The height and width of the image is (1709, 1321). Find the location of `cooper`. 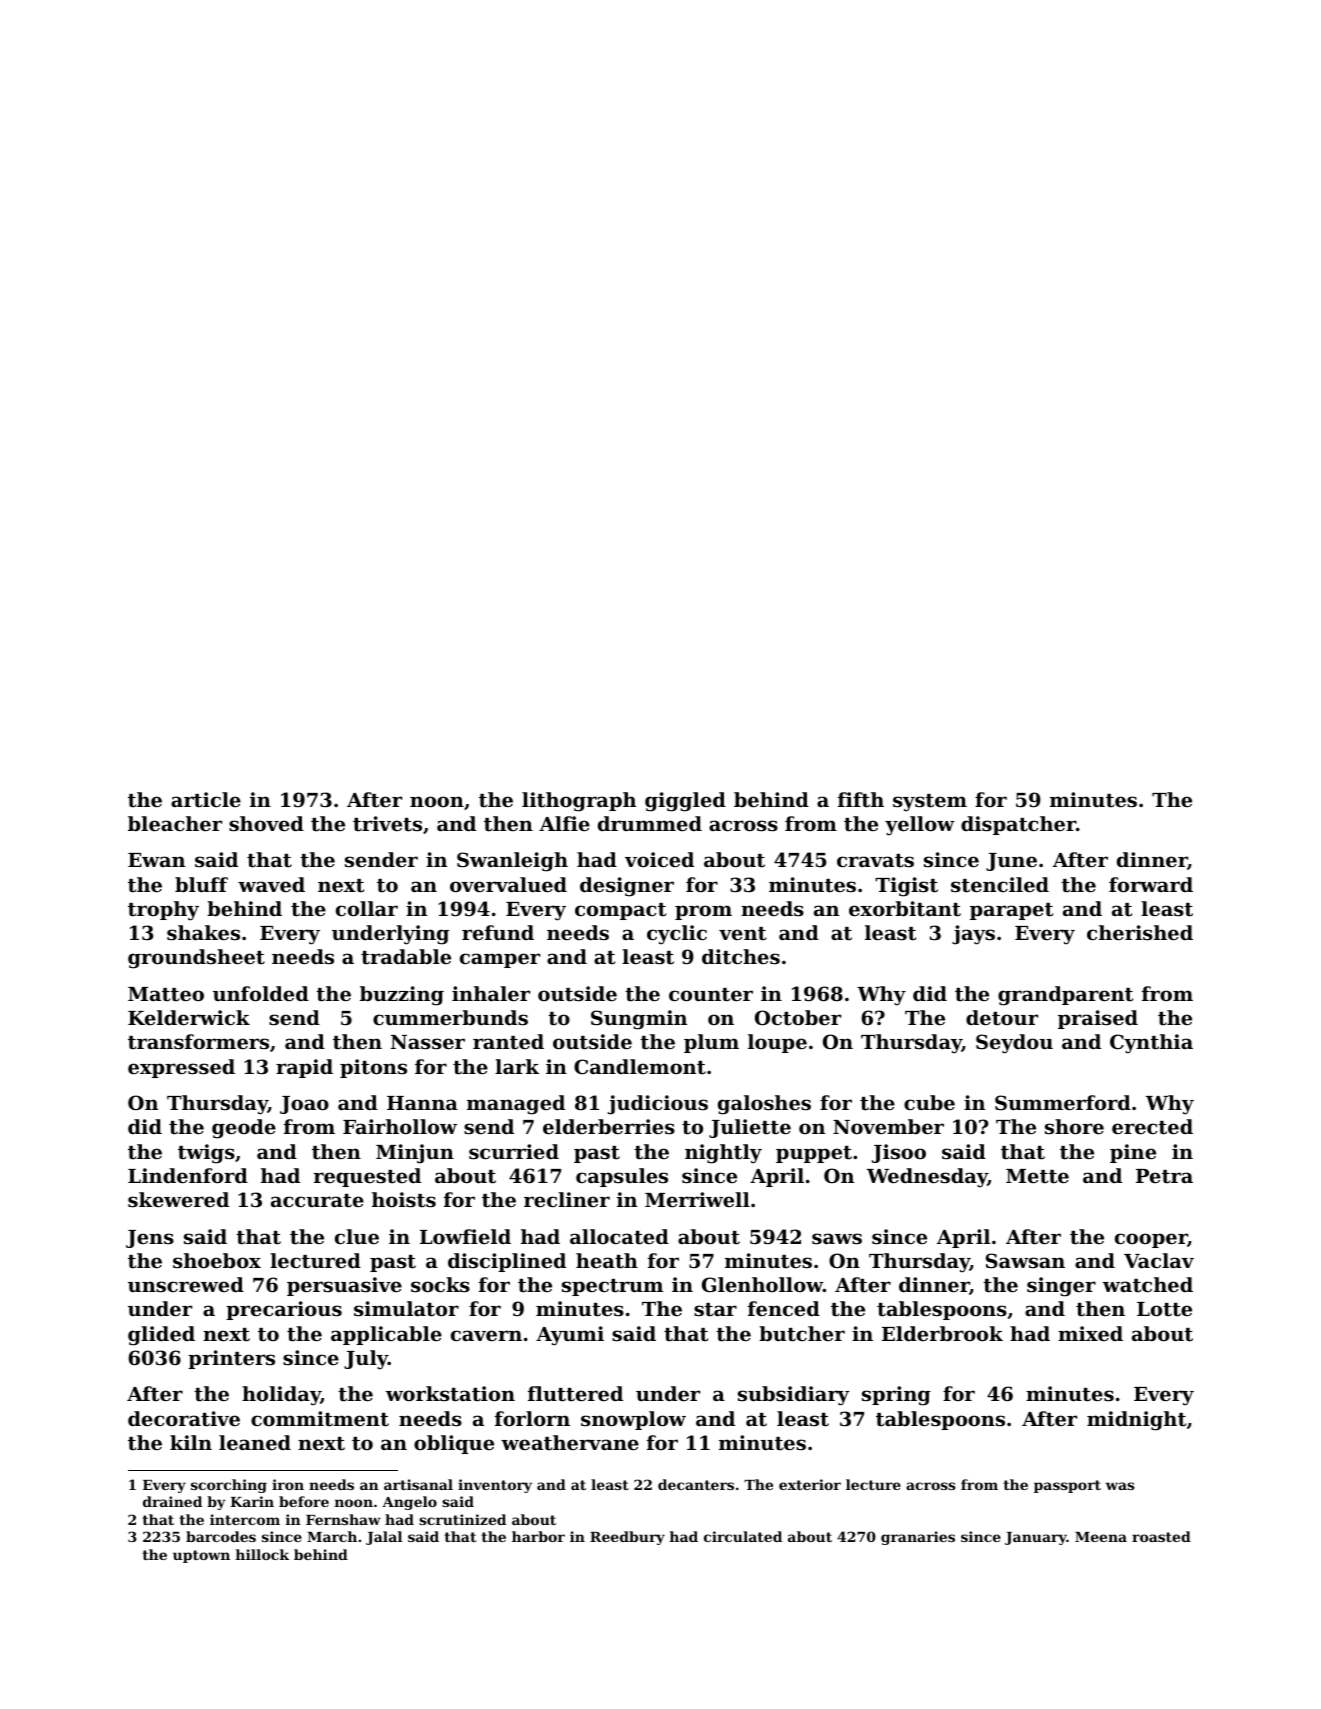

cooper is located at coordinates (1151, 1240).
